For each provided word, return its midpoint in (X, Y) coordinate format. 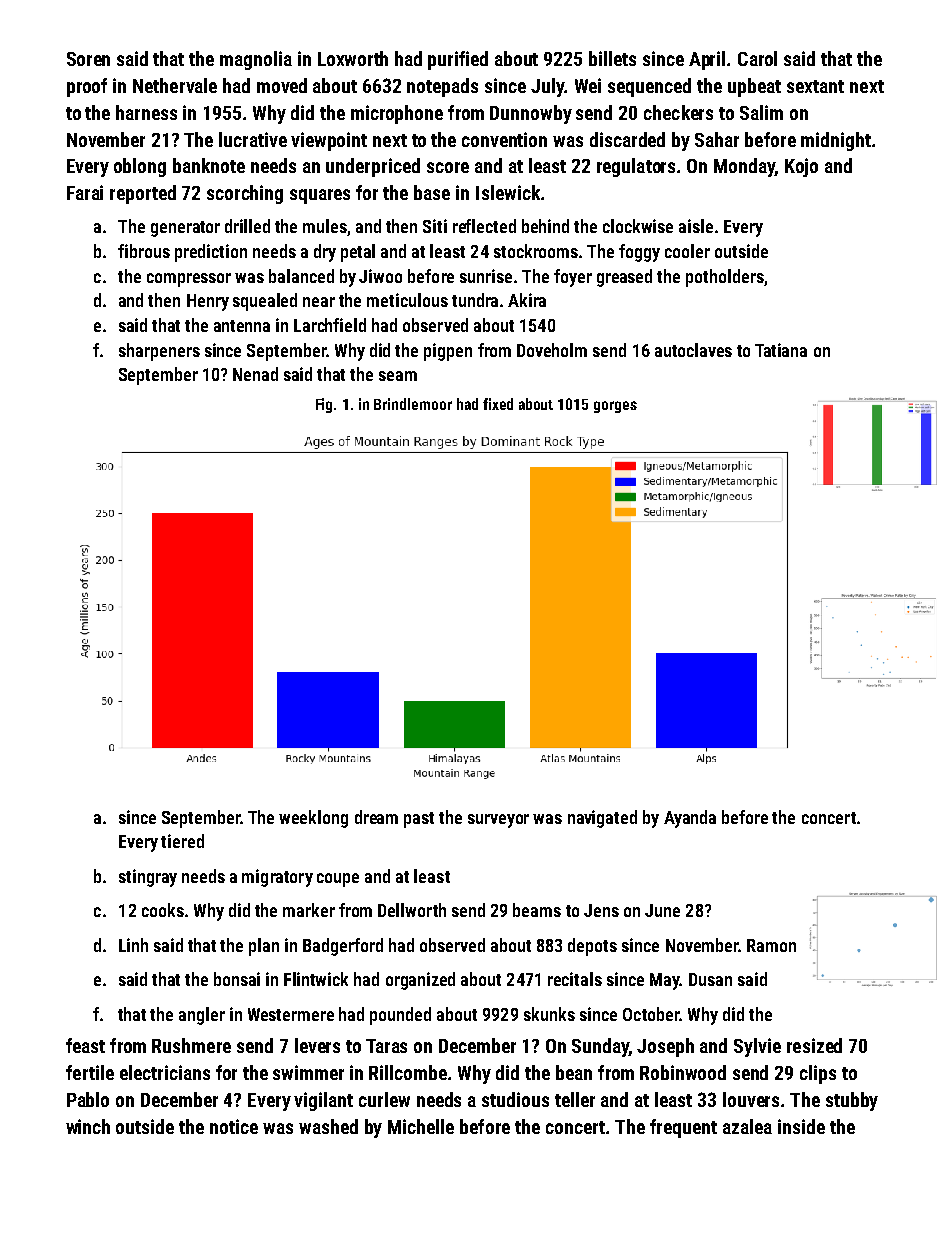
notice (234, 1126)
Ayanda (690, 819)
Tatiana (781, 350)
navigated (602, 819)
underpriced (373, 167)
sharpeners (159, 352)
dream (376, 817)
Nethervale (175, 85)
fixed (498, 404)
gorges (615, 407)
